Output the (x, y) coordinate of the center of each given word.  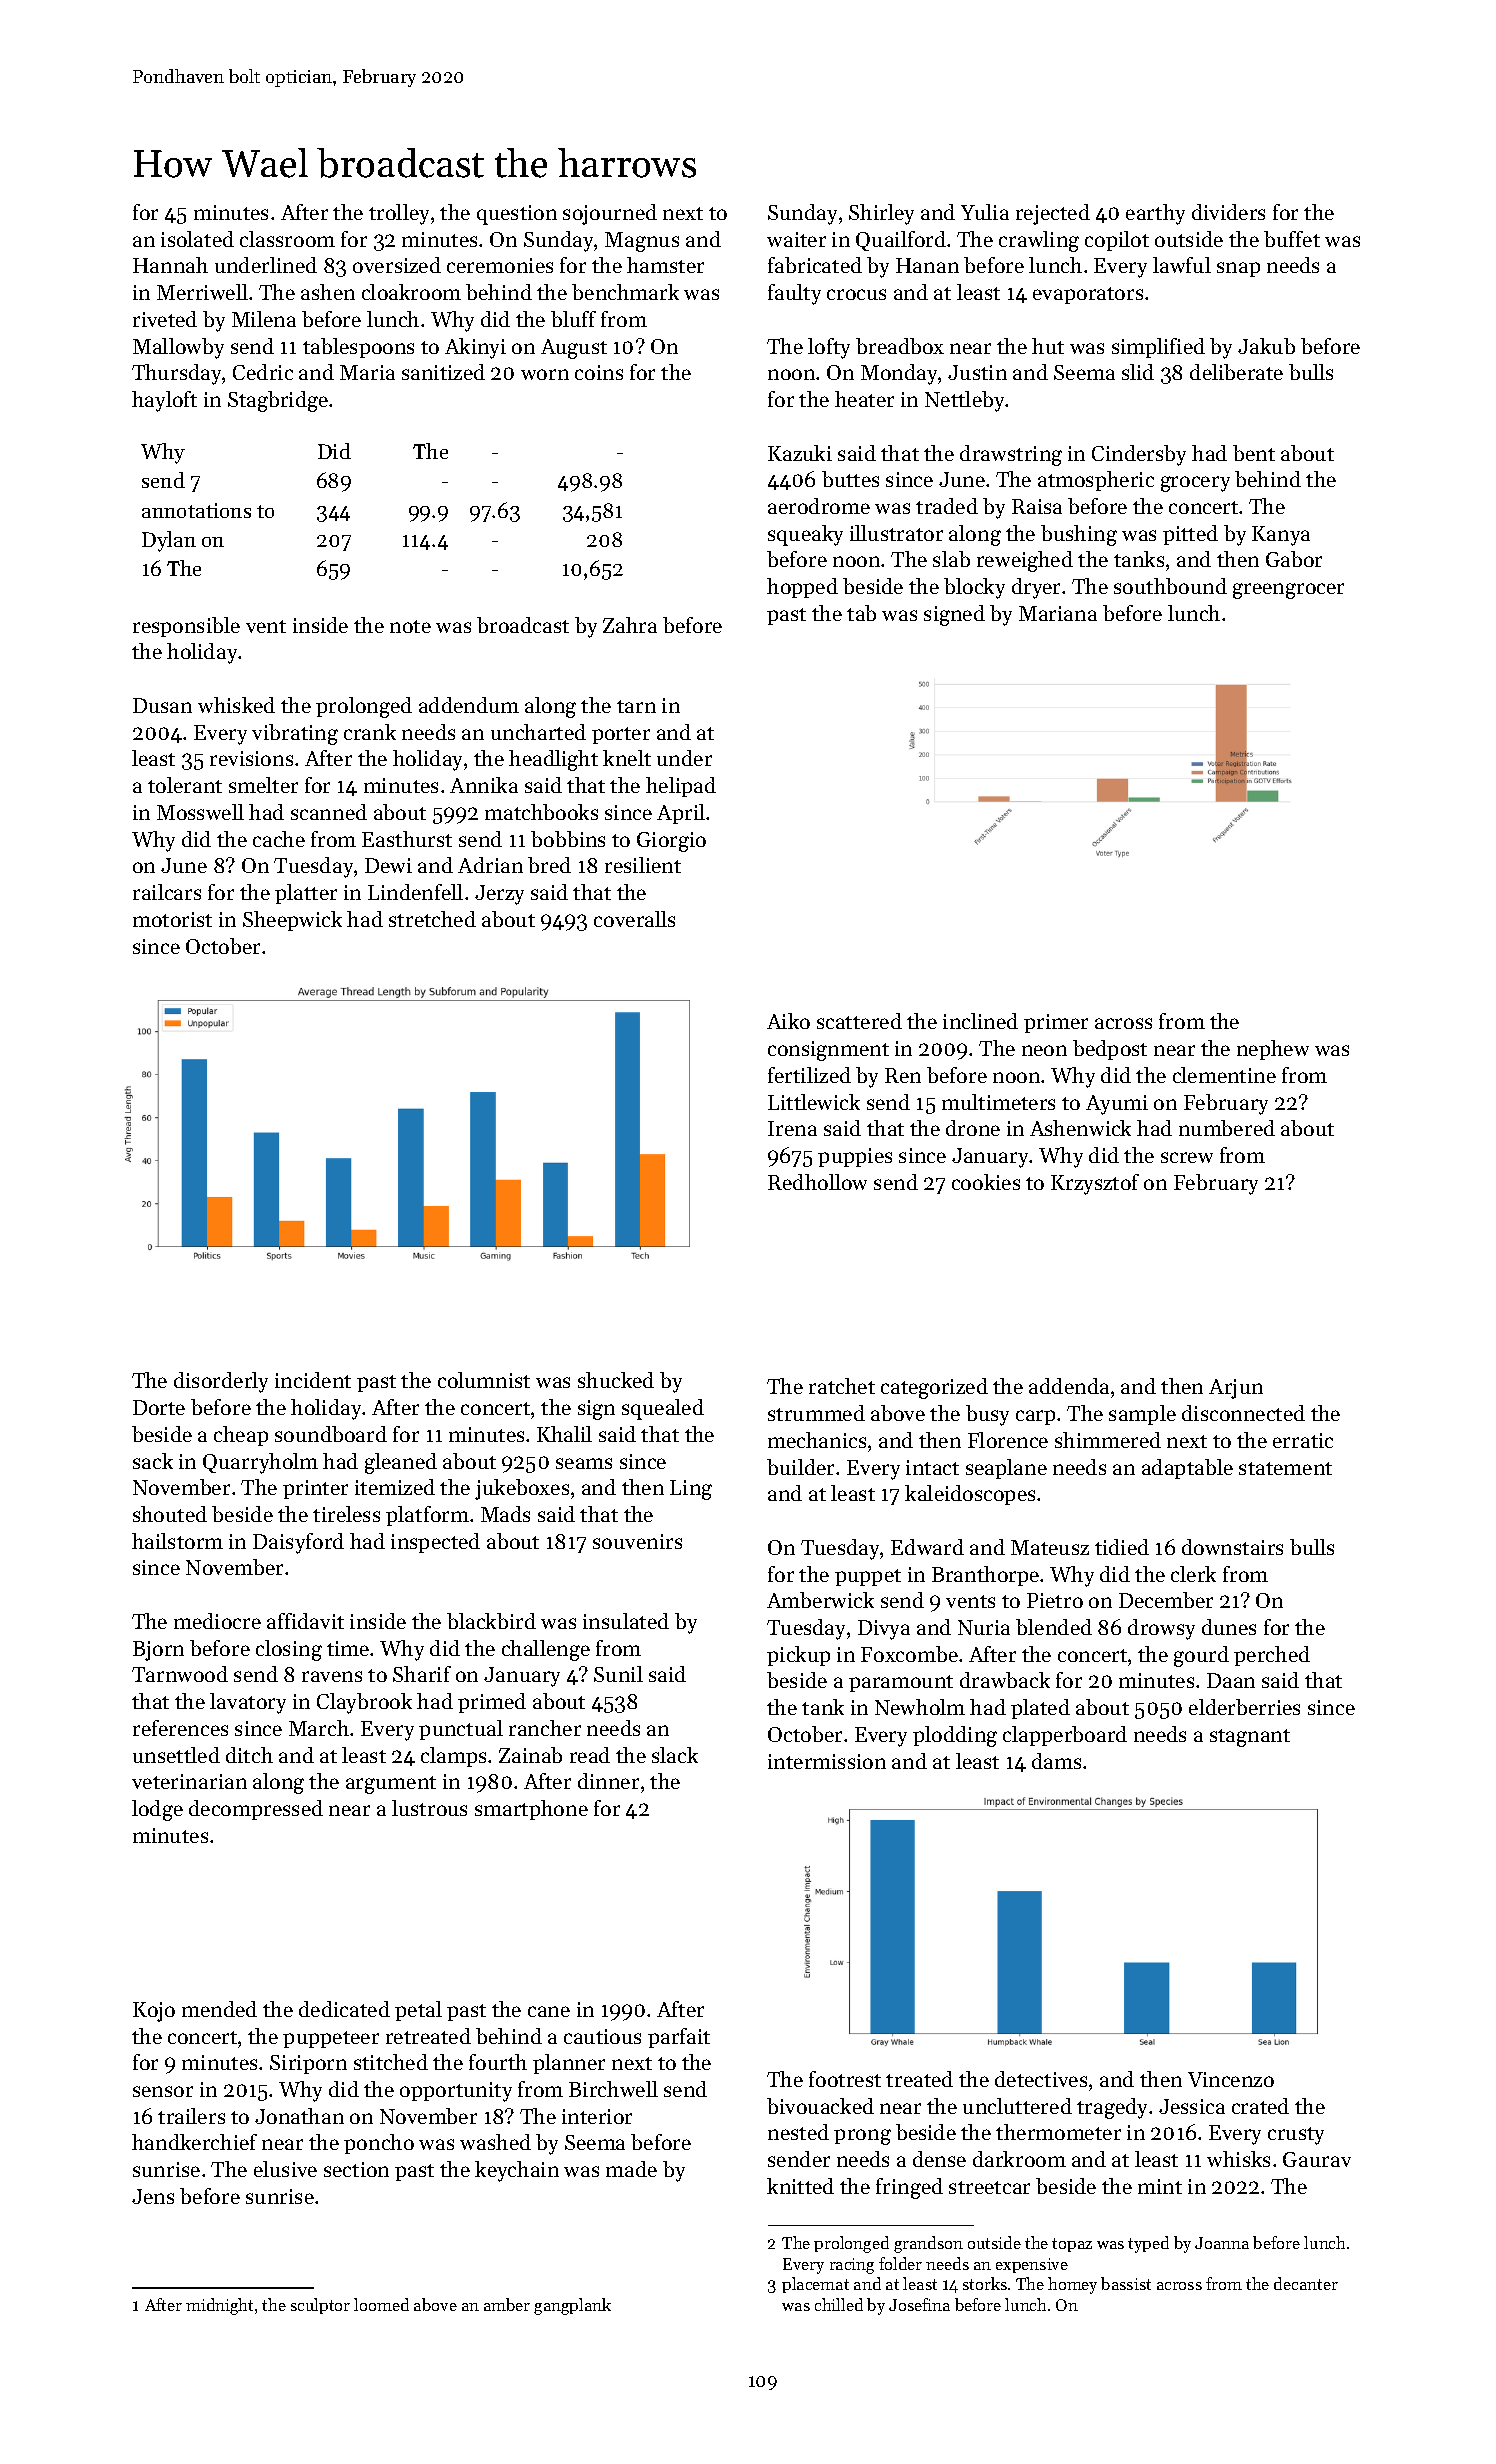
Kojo (154, 2012)
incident (313, 1380)
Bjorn (158, 1651)
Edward (927, 1547)
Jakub (1266, 346)
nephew (1273, 1050)
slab (951, 559)
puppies (855, 1157)
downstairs (1232, 1547)
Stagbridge (278, 401)
